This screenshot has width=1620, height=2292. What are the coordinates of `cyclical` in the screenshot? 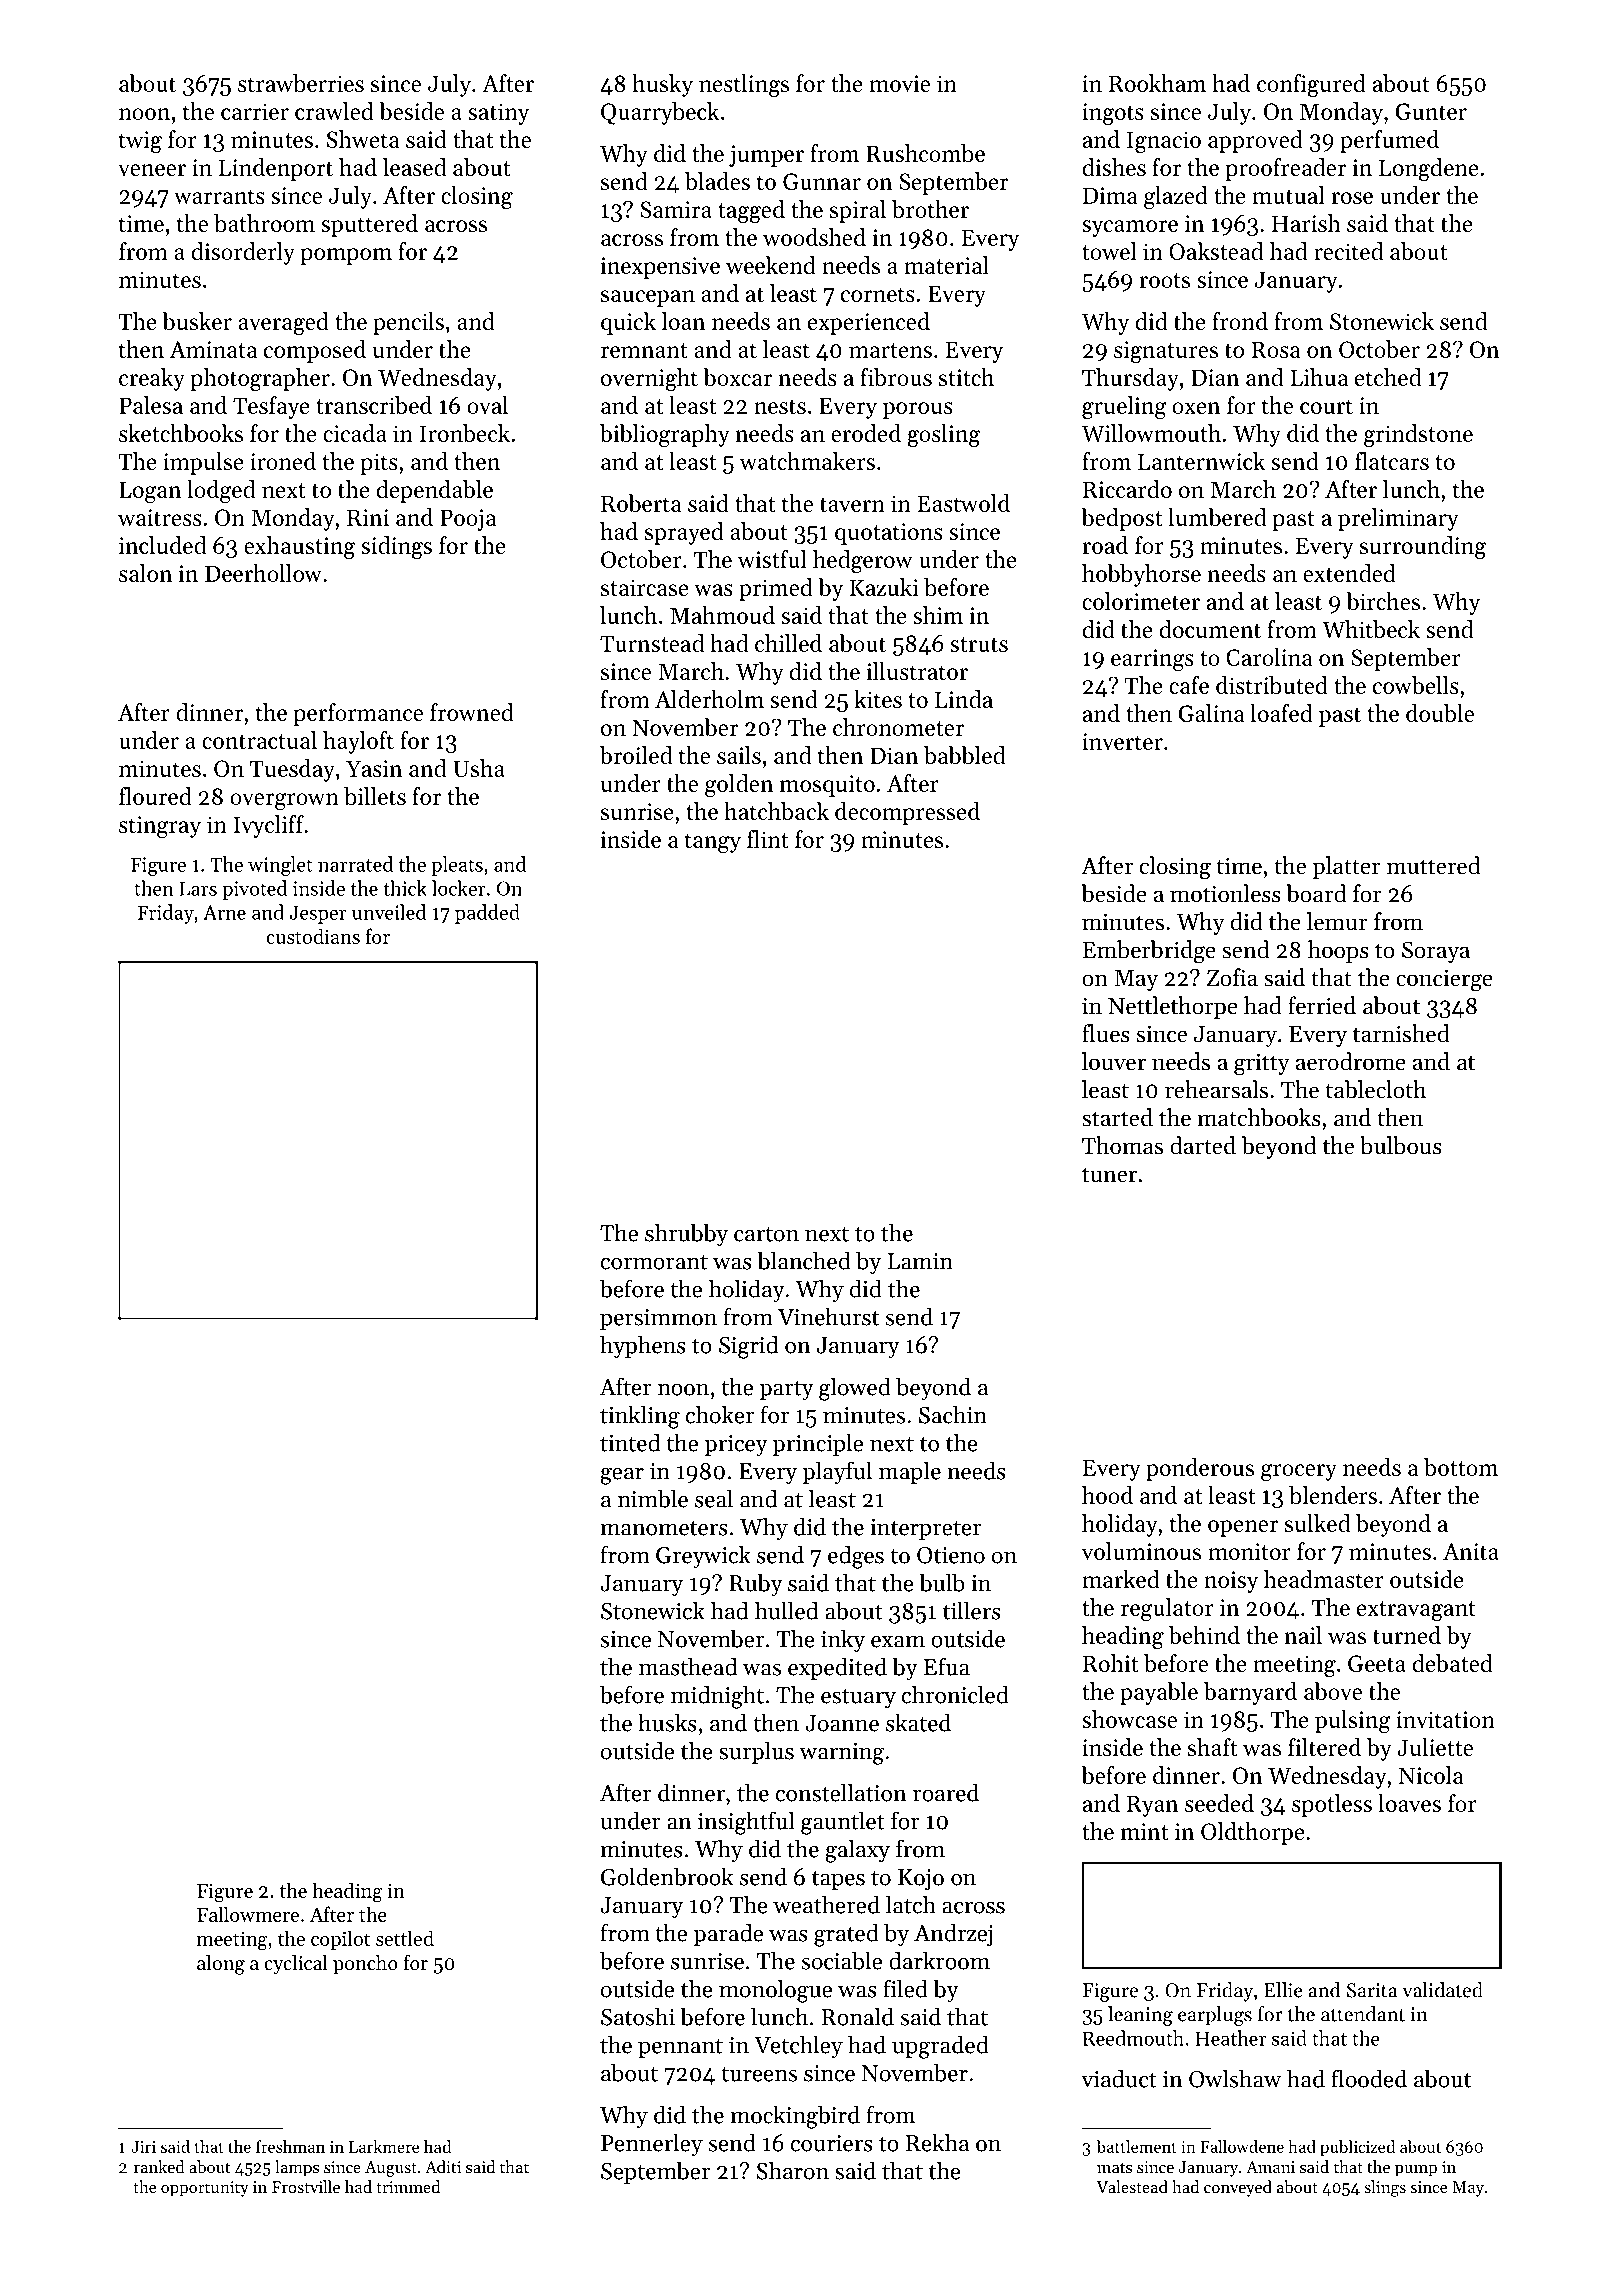 It's located at (296, 1965).
